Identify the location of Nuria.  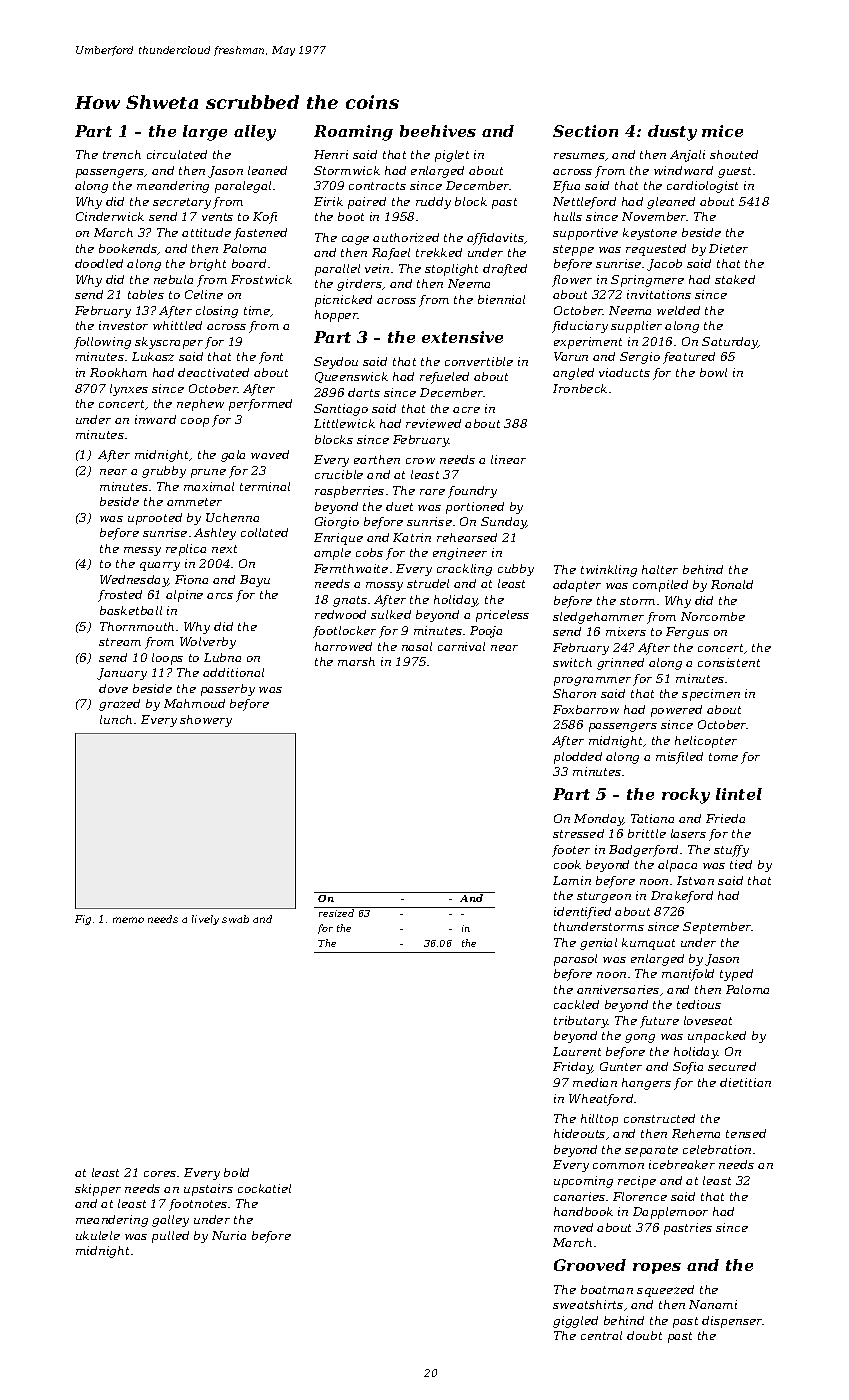
(229, 1235).
